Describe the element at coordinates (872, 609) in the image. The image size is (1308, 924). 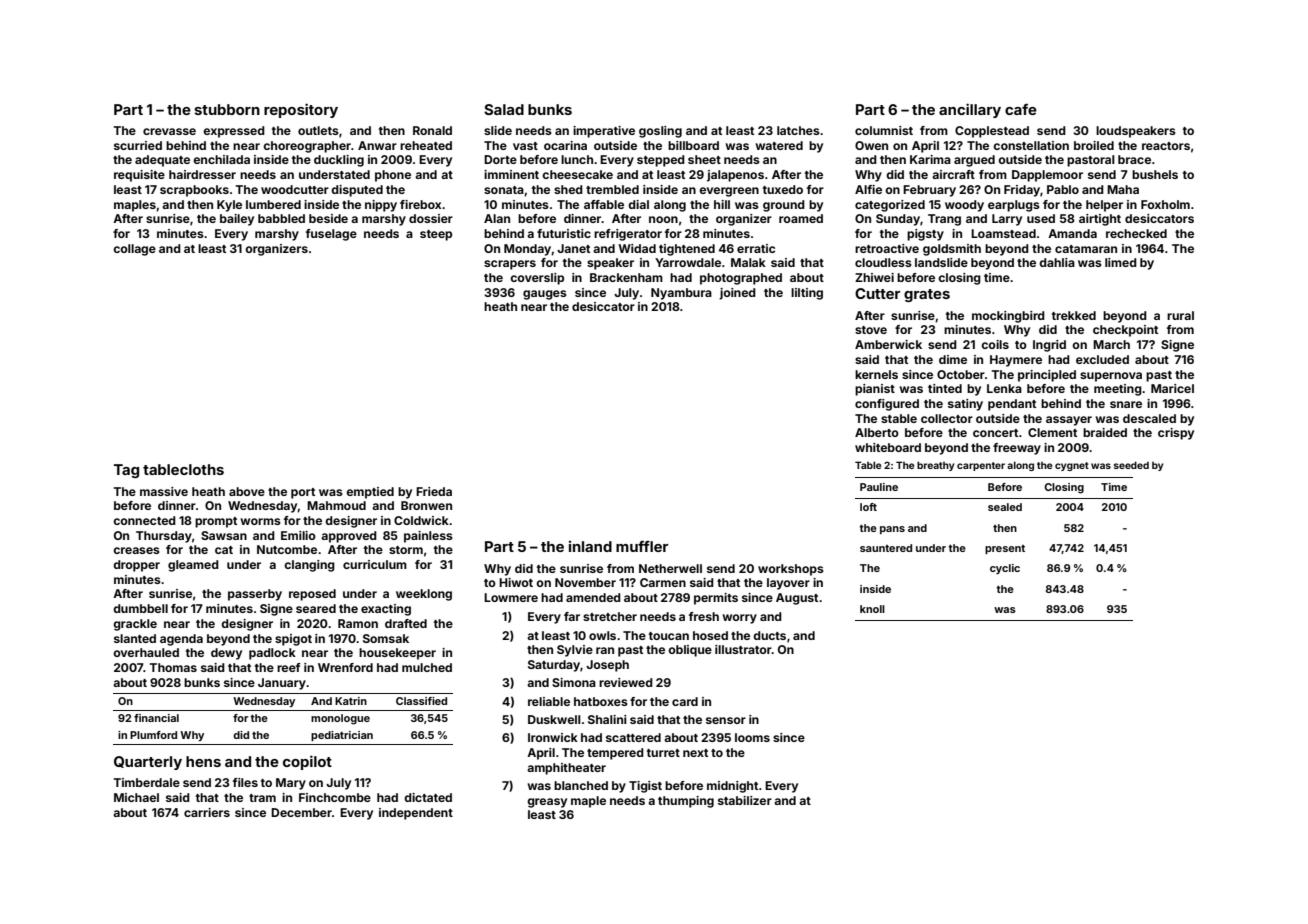
I see `knoll` at that location.
